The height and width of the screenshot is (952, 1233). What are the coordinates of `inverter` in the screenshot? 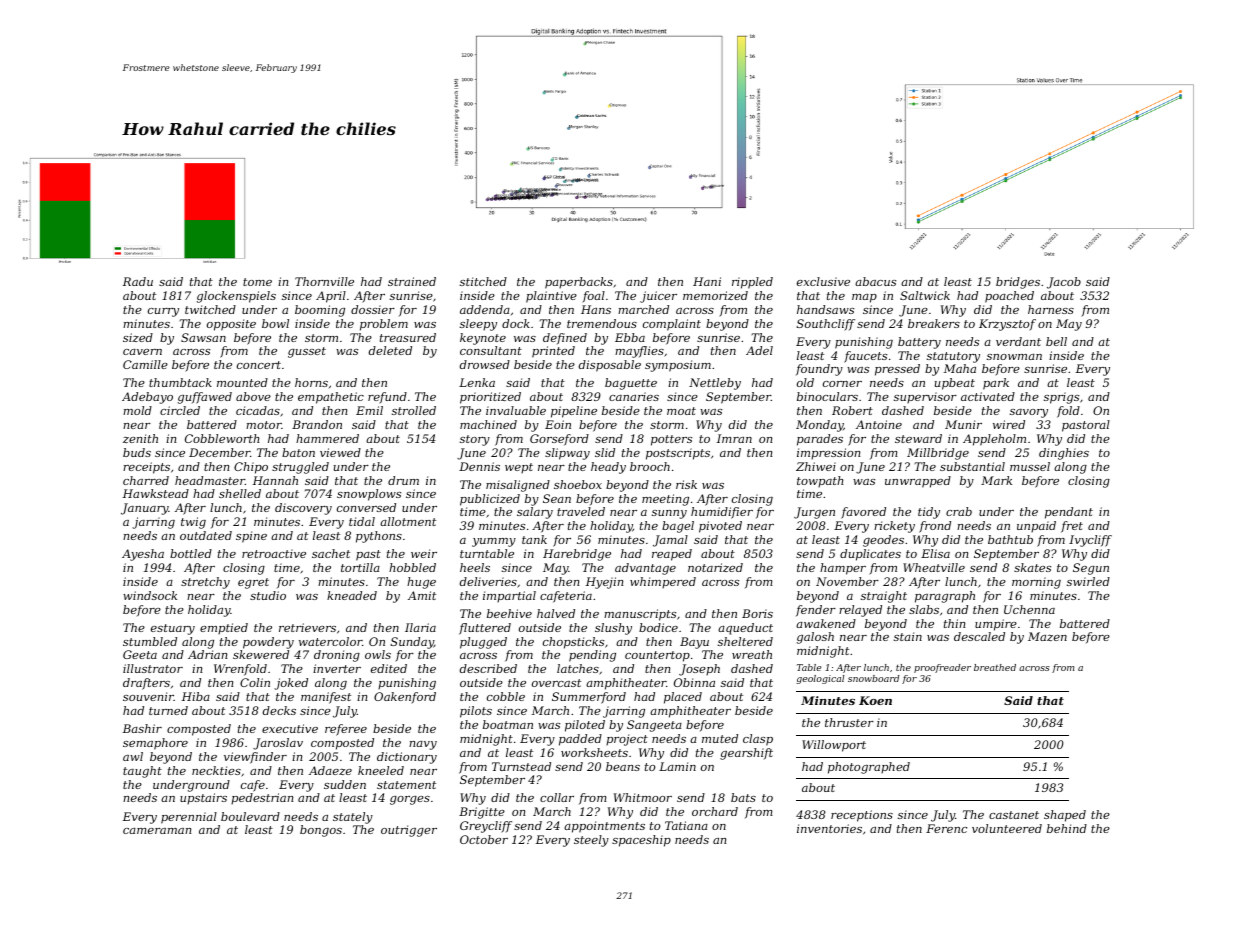 It's located at (337, 668).
